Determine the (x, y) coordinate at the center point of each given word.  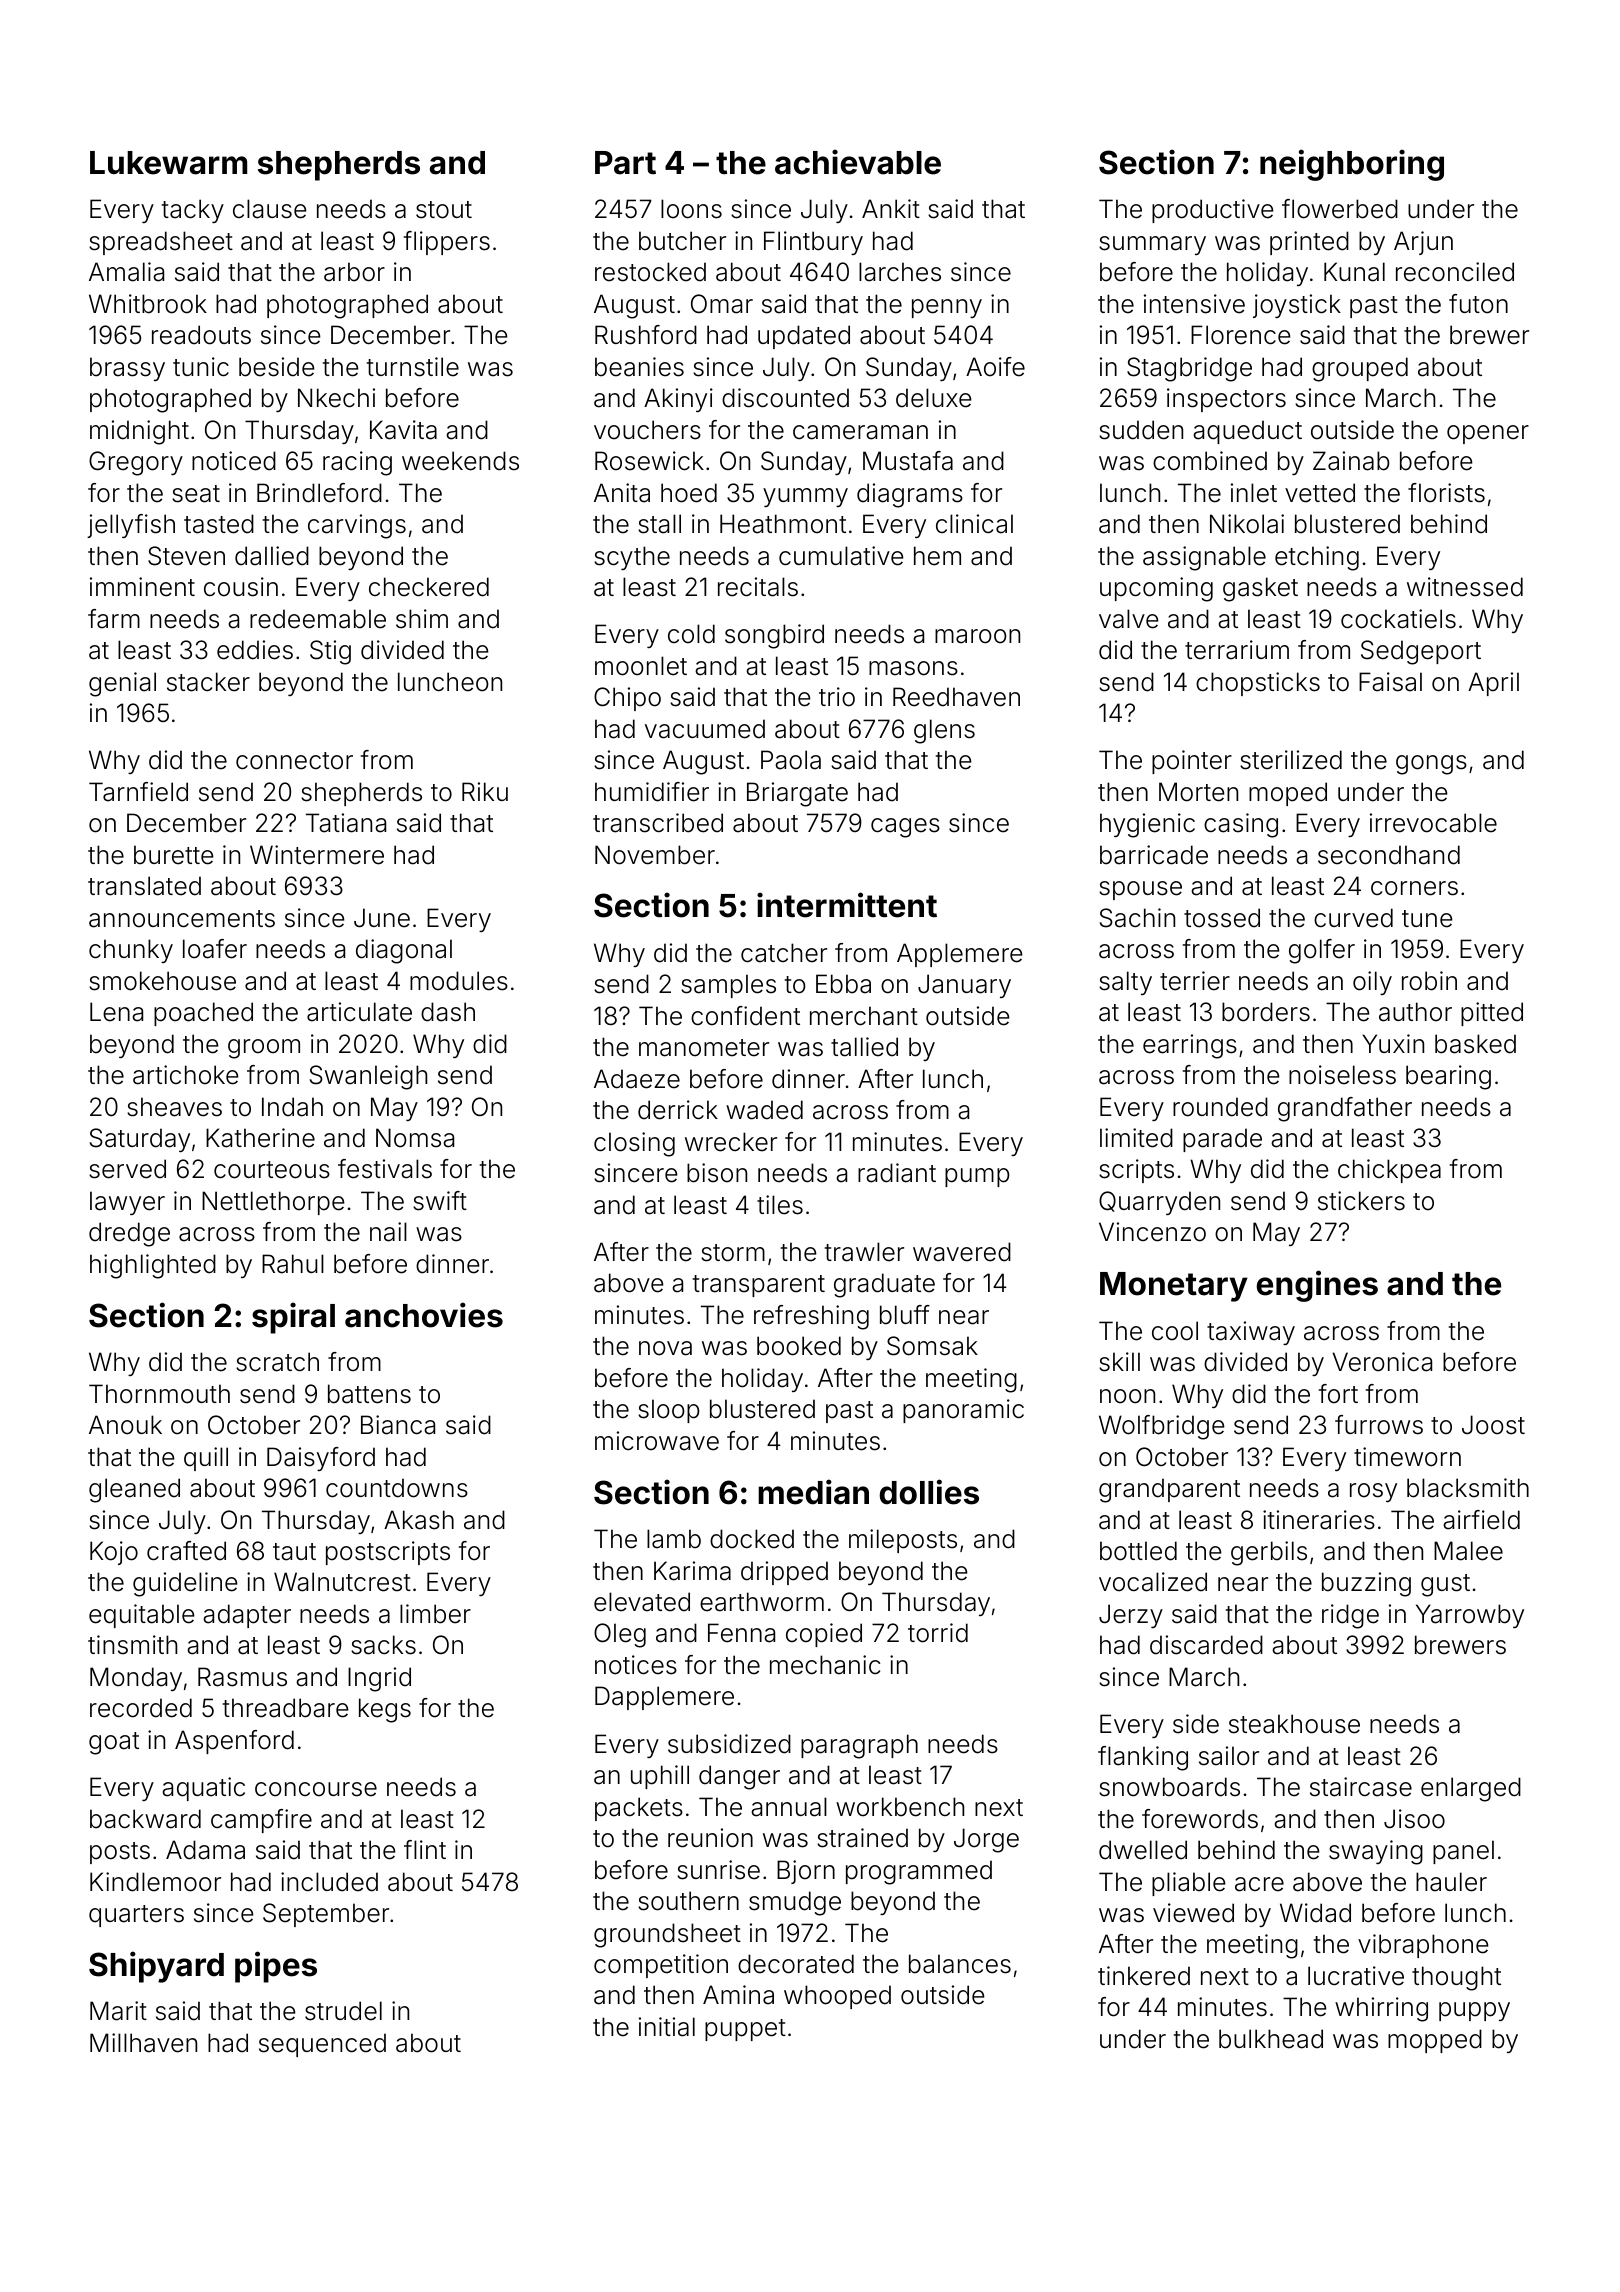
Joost (1493, 1425)
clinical (974, 524)
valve (1129, 619)
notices (636, 1665)
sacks (383, 1645)
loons (691, 209)
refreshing (811, 1317)
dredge (129, 1234)
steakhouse (1294, 1724)
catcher (784, 953)
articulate (359, 1012)
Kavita (403, 430)
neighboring (1352, 165)
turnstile (413, 367)
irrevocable (1433, 823)
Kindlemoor (155, 1882)
